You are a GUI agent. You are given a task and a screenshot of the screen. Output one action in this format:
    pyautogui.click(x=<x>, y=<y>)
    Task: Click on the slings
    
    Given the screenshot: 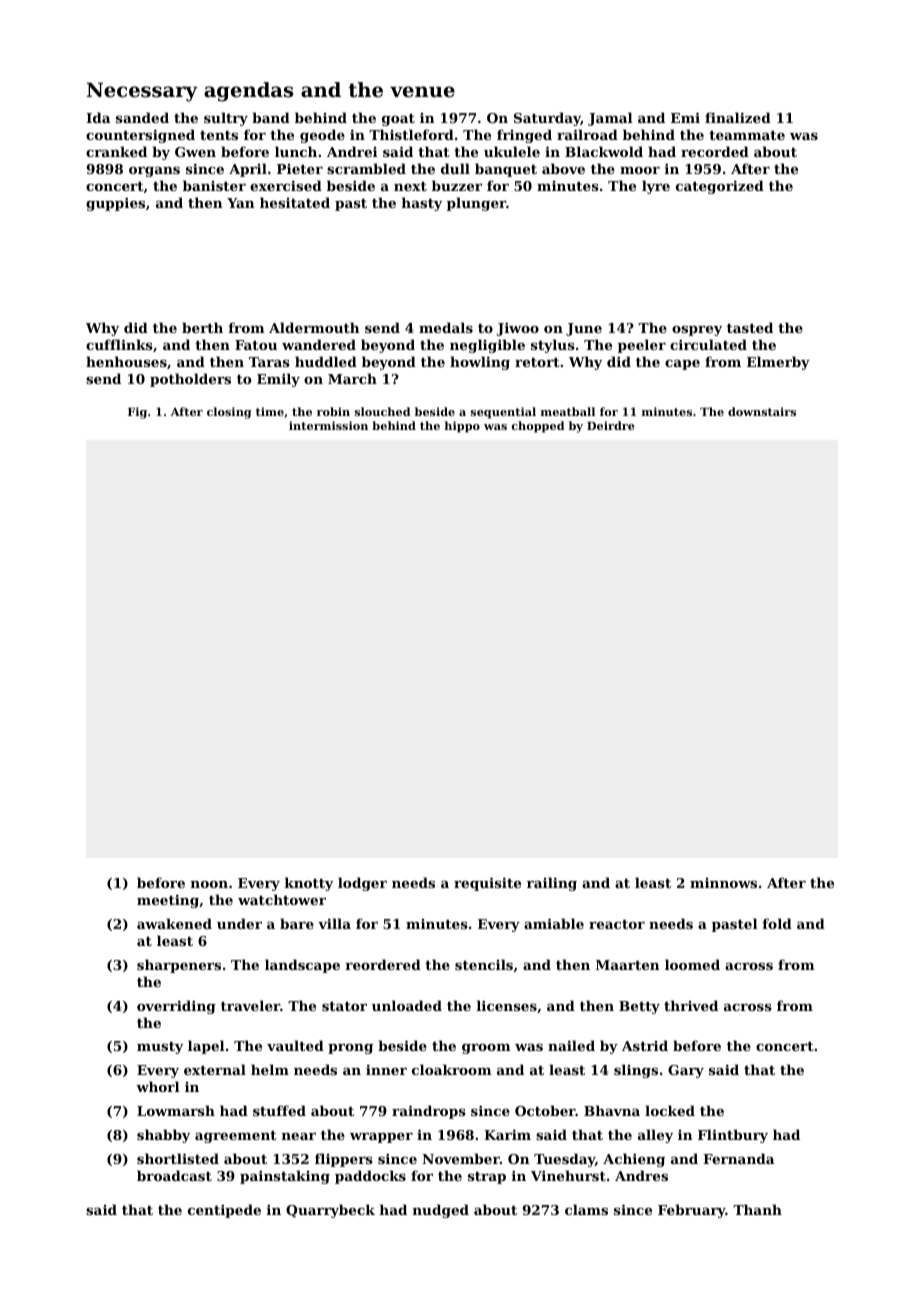 What is the action you would take?
    pyautogui.click(x=636, y=1071)
